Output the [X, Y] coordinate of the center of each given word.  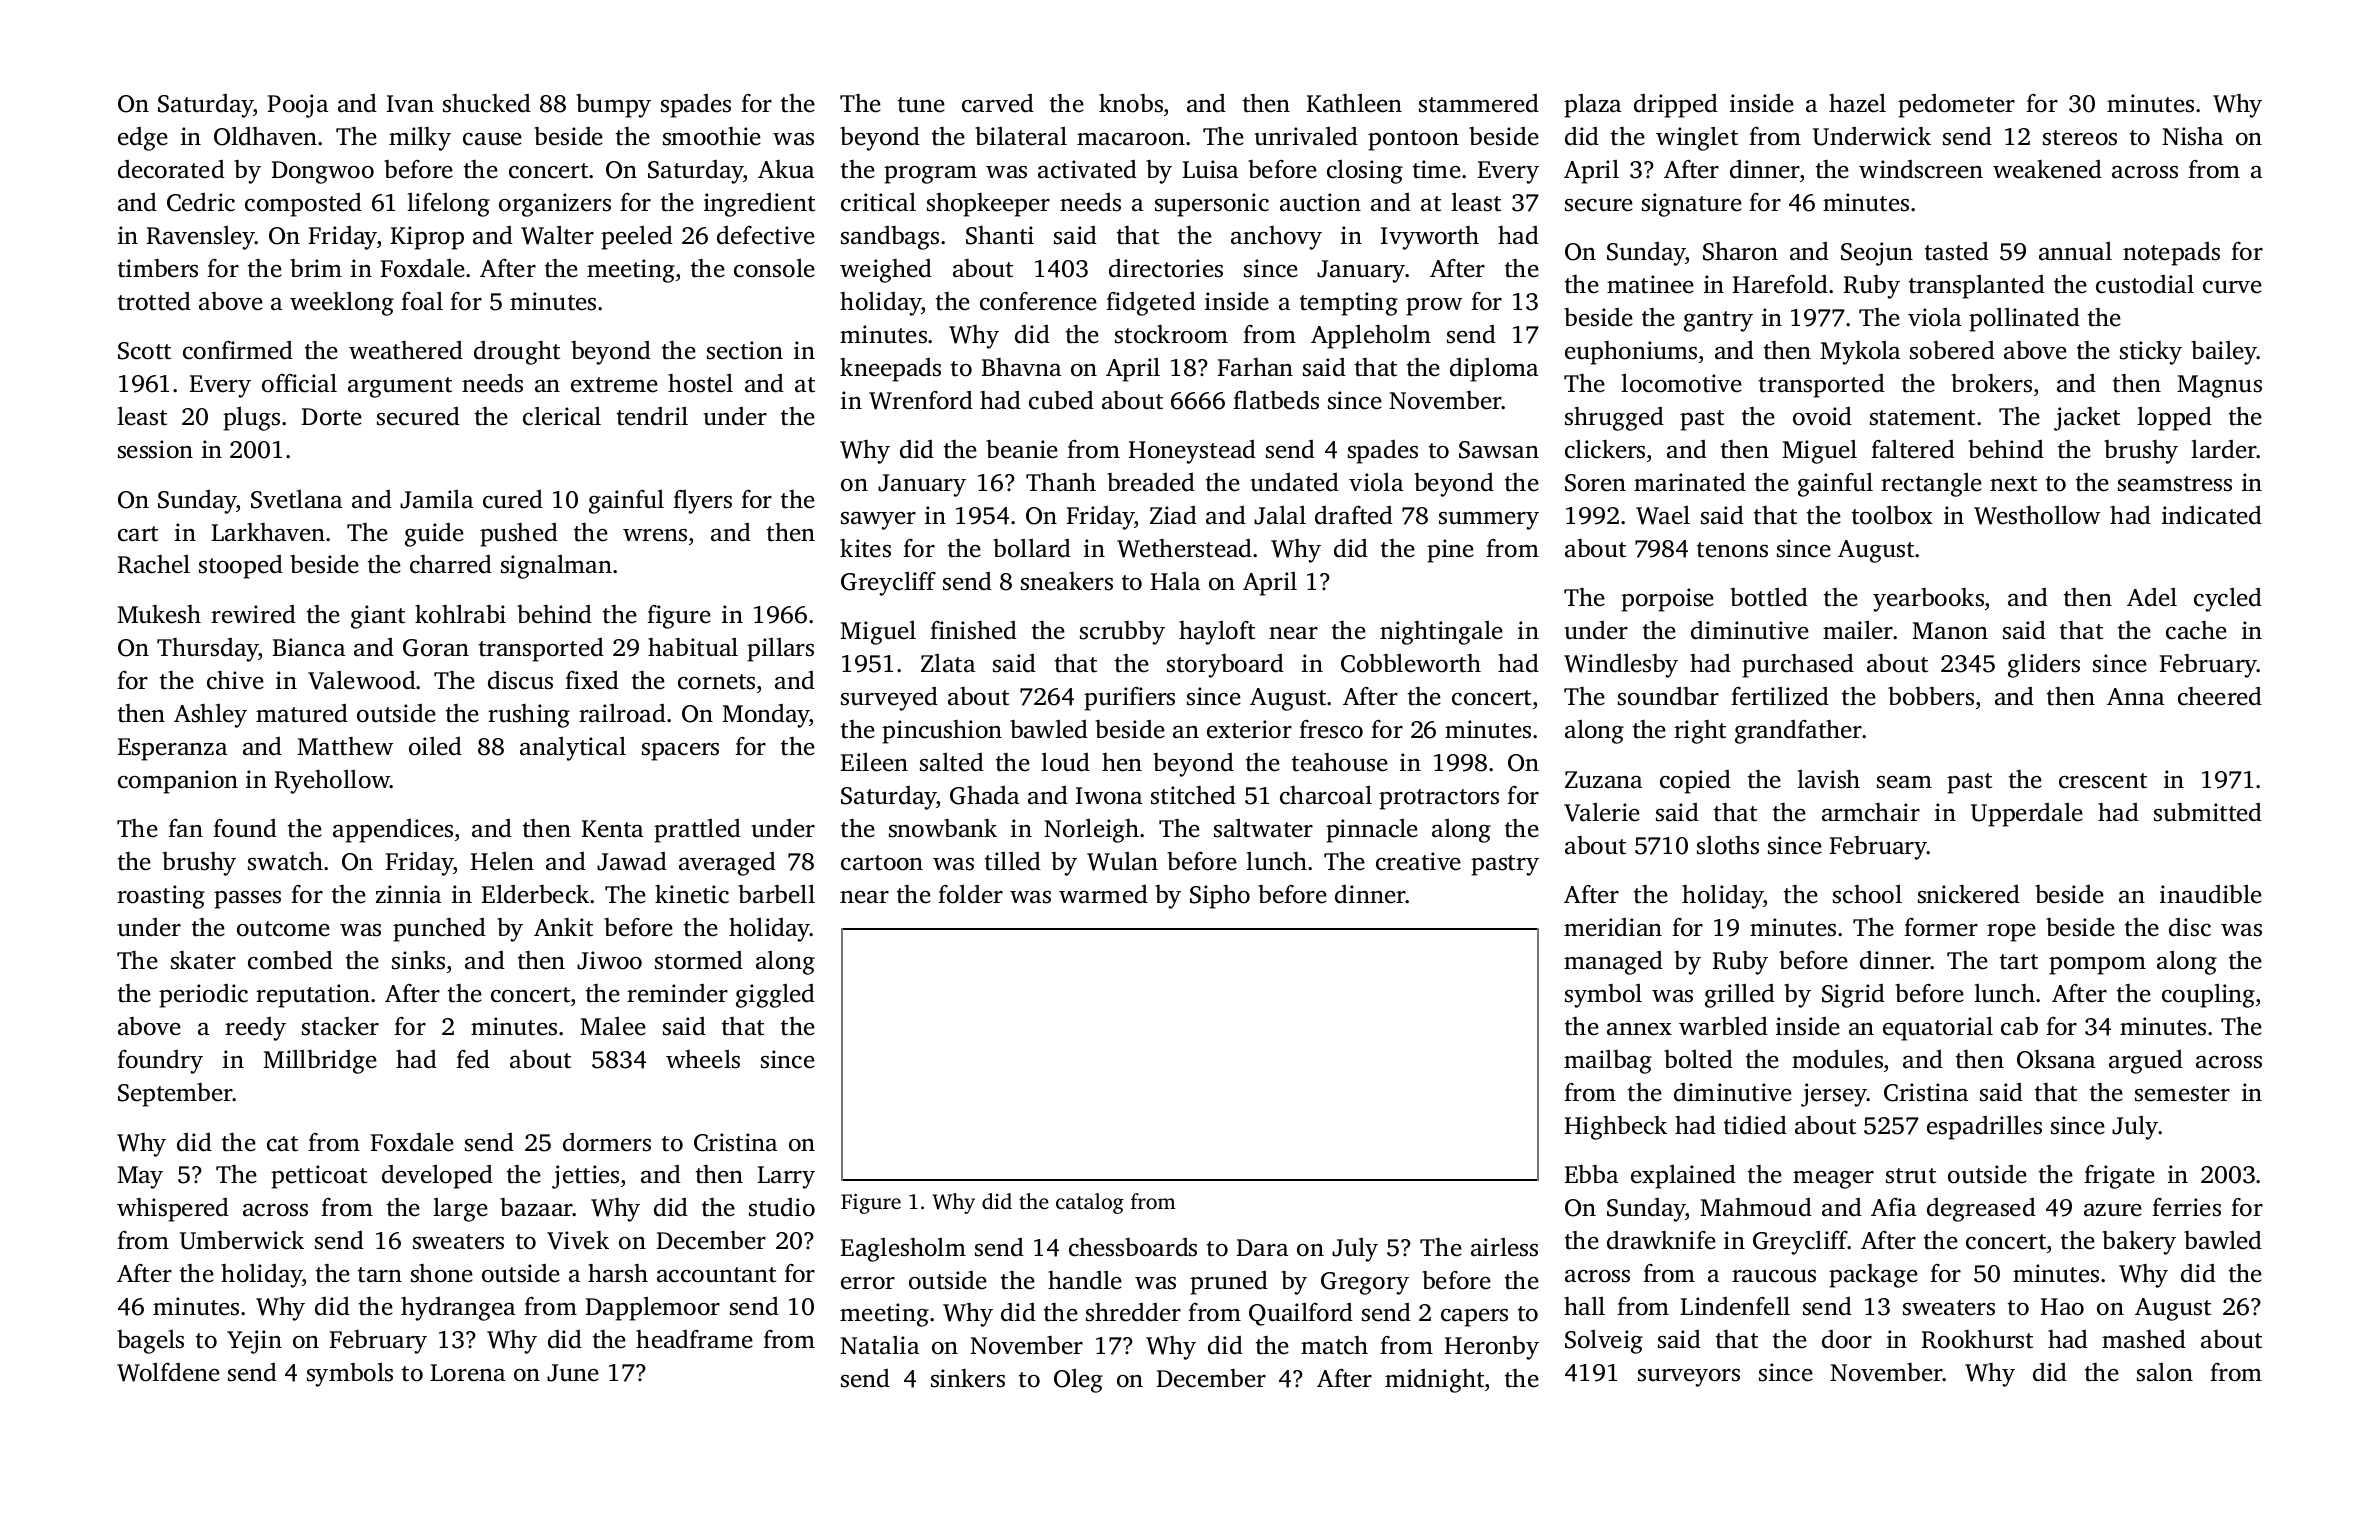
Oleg [1078, 1381]
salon [2165, 1372]
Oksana [2056, 1059]
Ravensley [201, 238]
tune [921, 105]
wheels [703, 1059]
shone [442, 1273]
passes [247, 900]
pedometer [1956, 106]
